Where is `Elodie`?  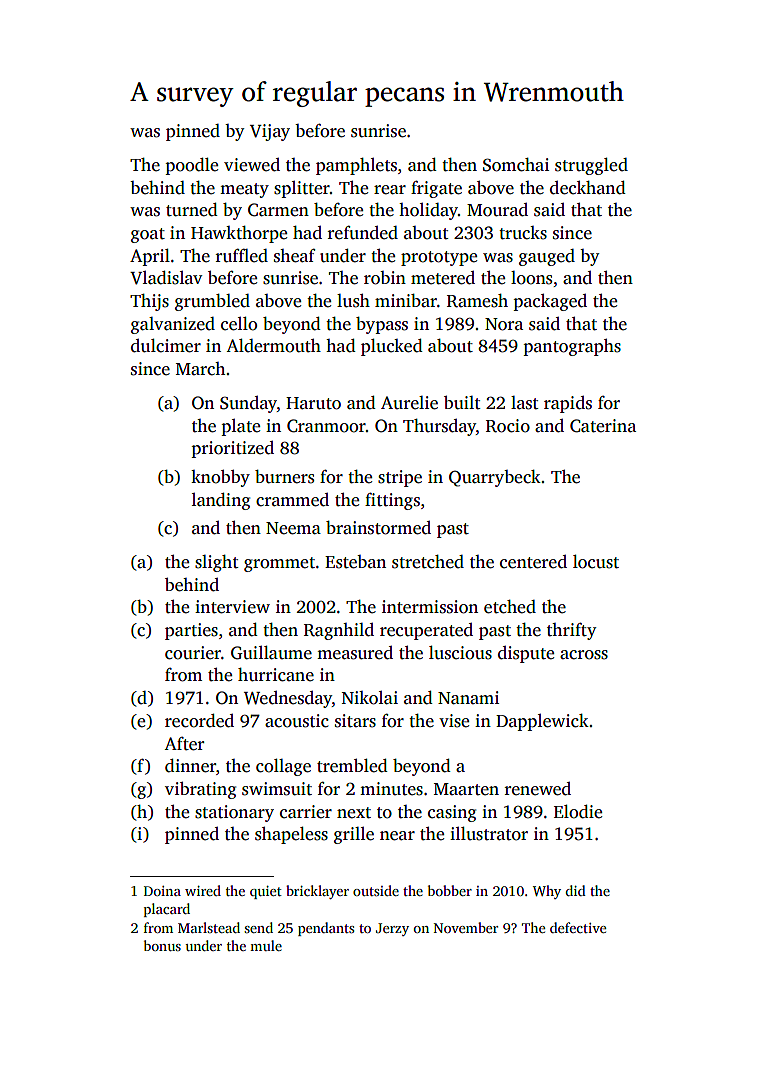
Elodie is located at coordinates (578, 812).
